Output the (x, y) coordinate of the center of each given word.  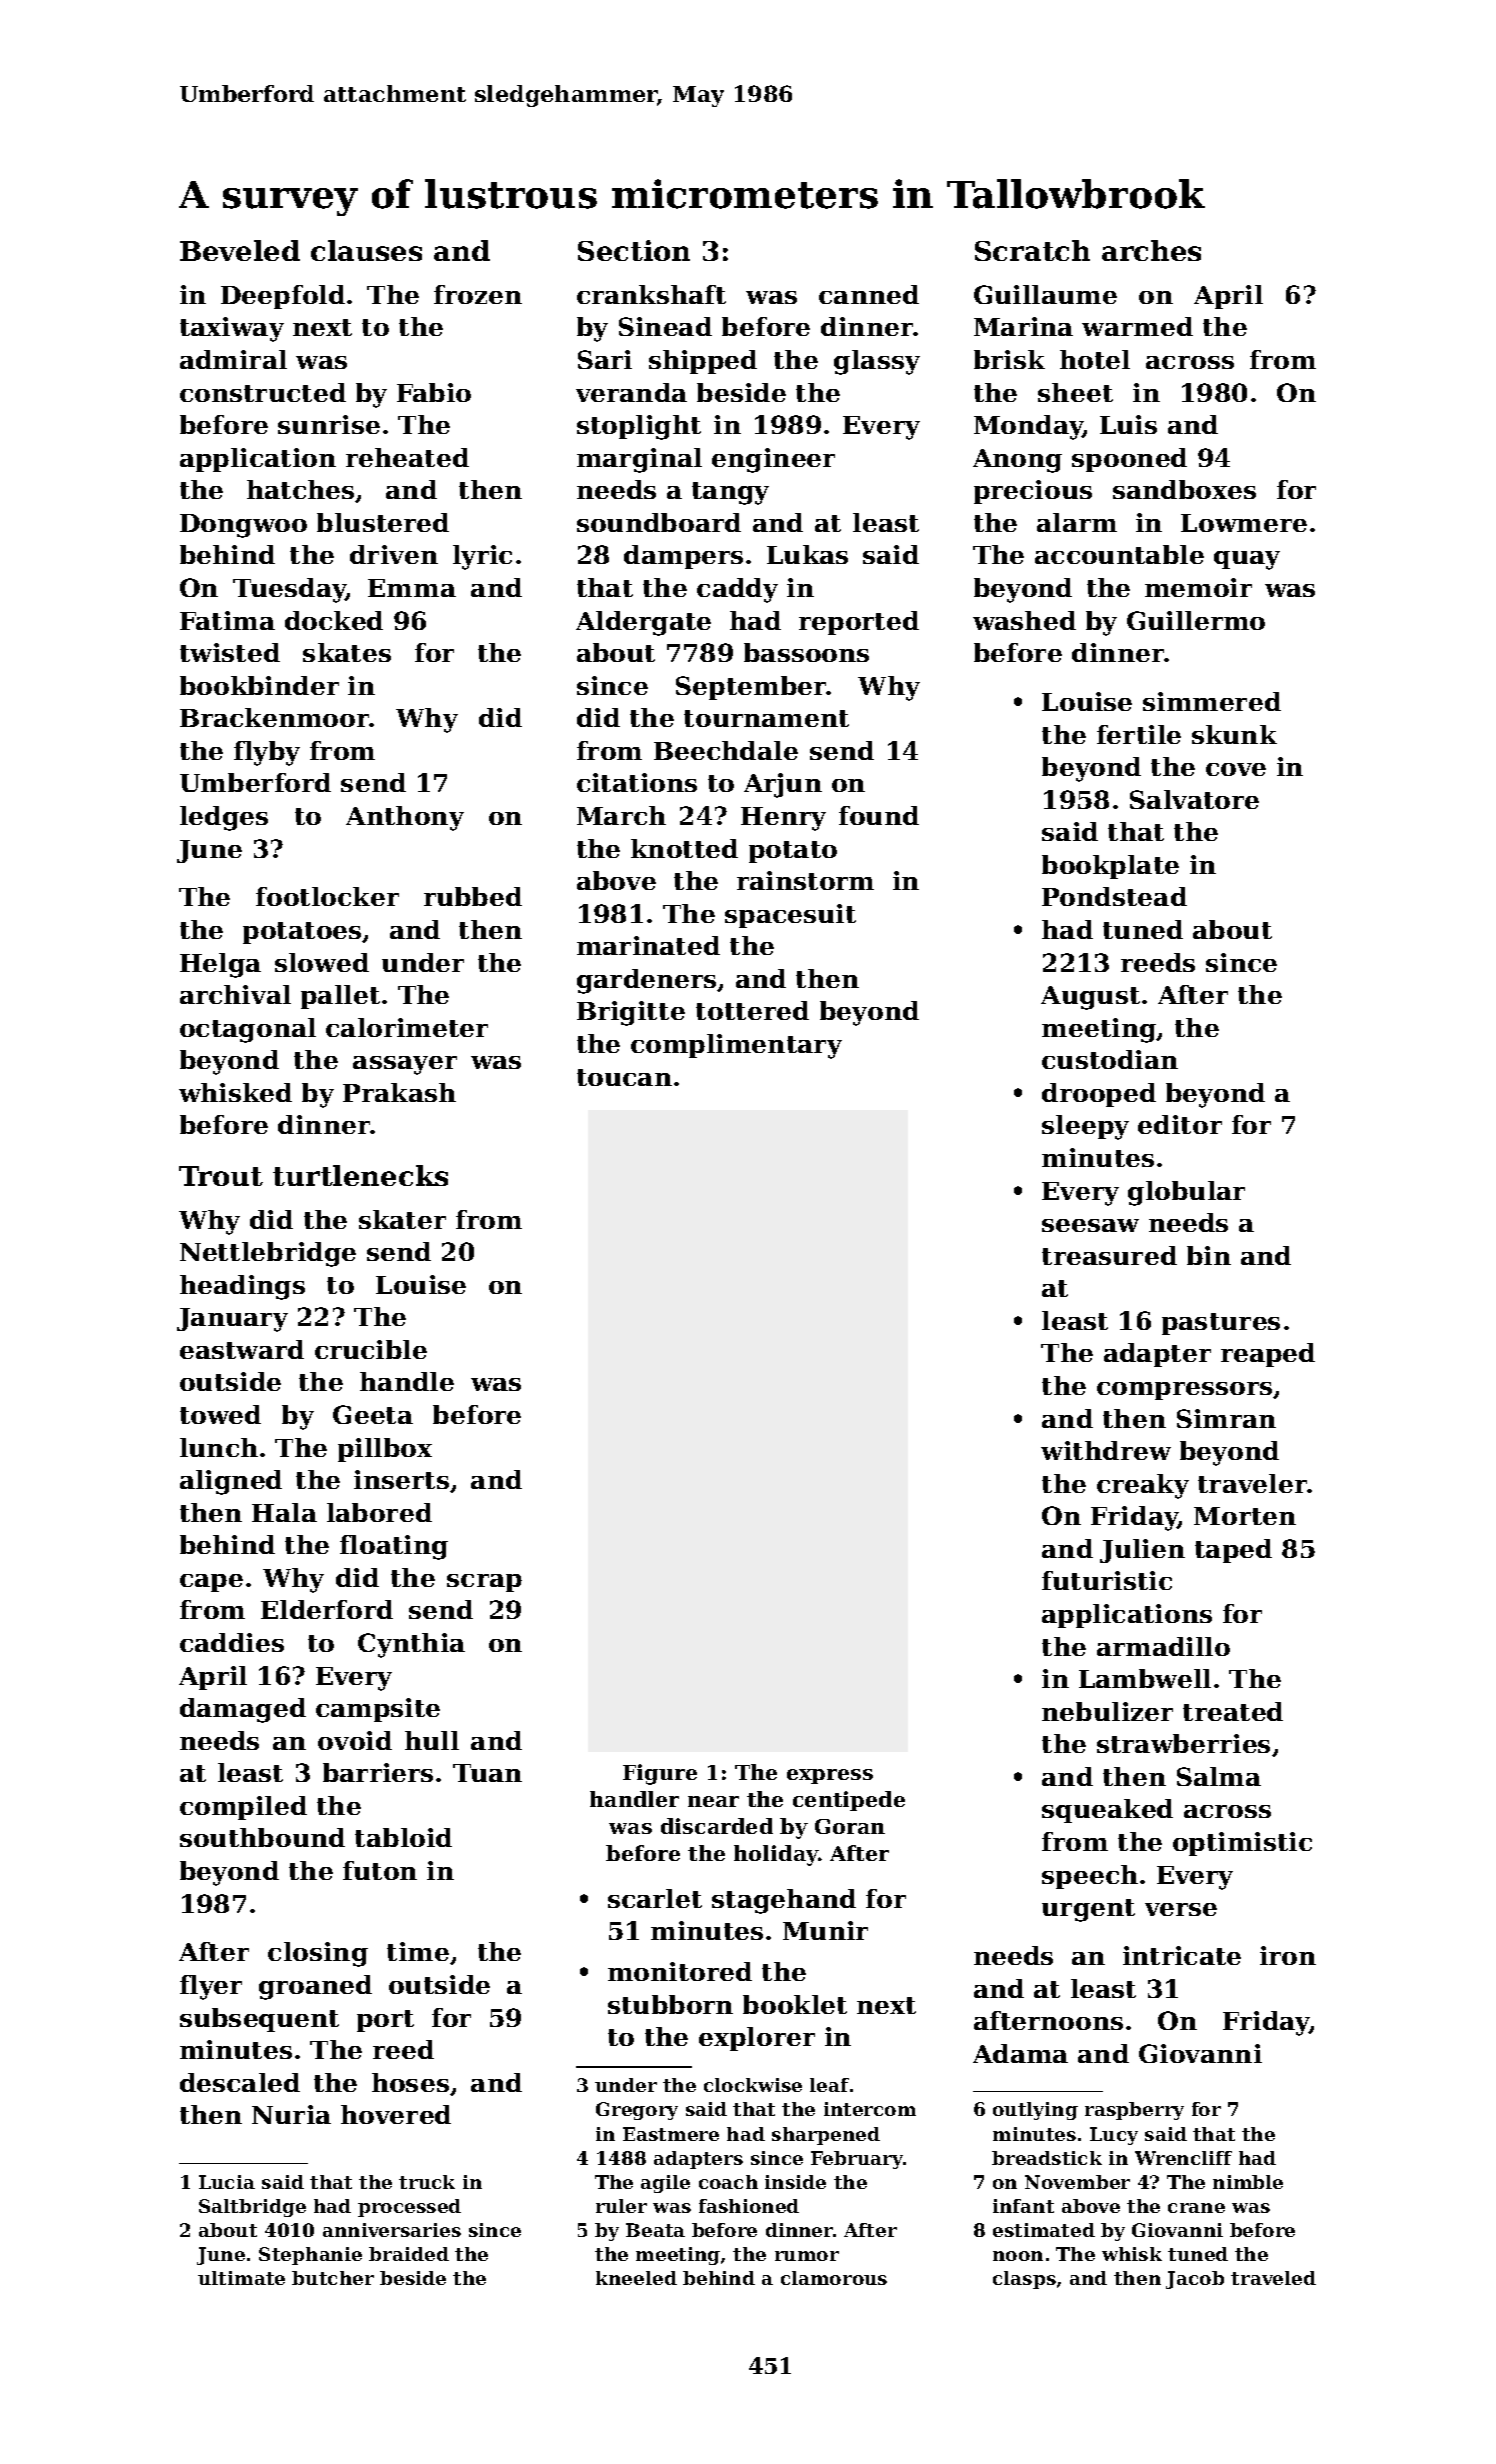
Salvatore (1194, 799)
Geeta (373, 1414)
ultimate (241, 2278)
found (879, 815)
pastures (1221, 1324)
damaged (243, 1710)
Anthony (405, 818)
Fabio (434, 392)
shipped (703, 362)
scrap (484, 1583)
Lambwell (1145, 1678)
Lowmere (1244, 523)
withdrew (1106, 1450)
